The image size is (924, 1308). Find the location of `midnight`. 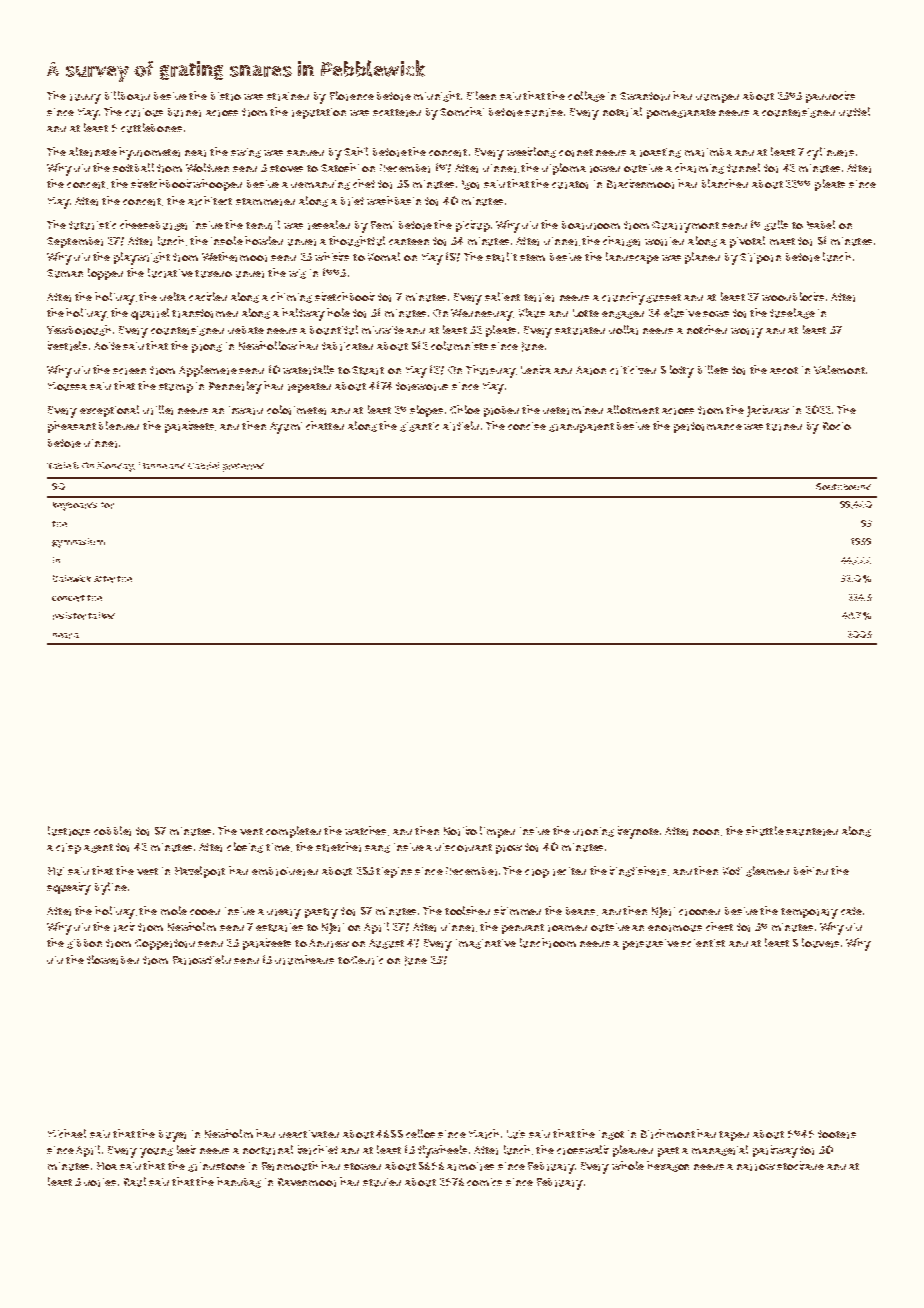

midnight is located at coordinates (437, 96).
